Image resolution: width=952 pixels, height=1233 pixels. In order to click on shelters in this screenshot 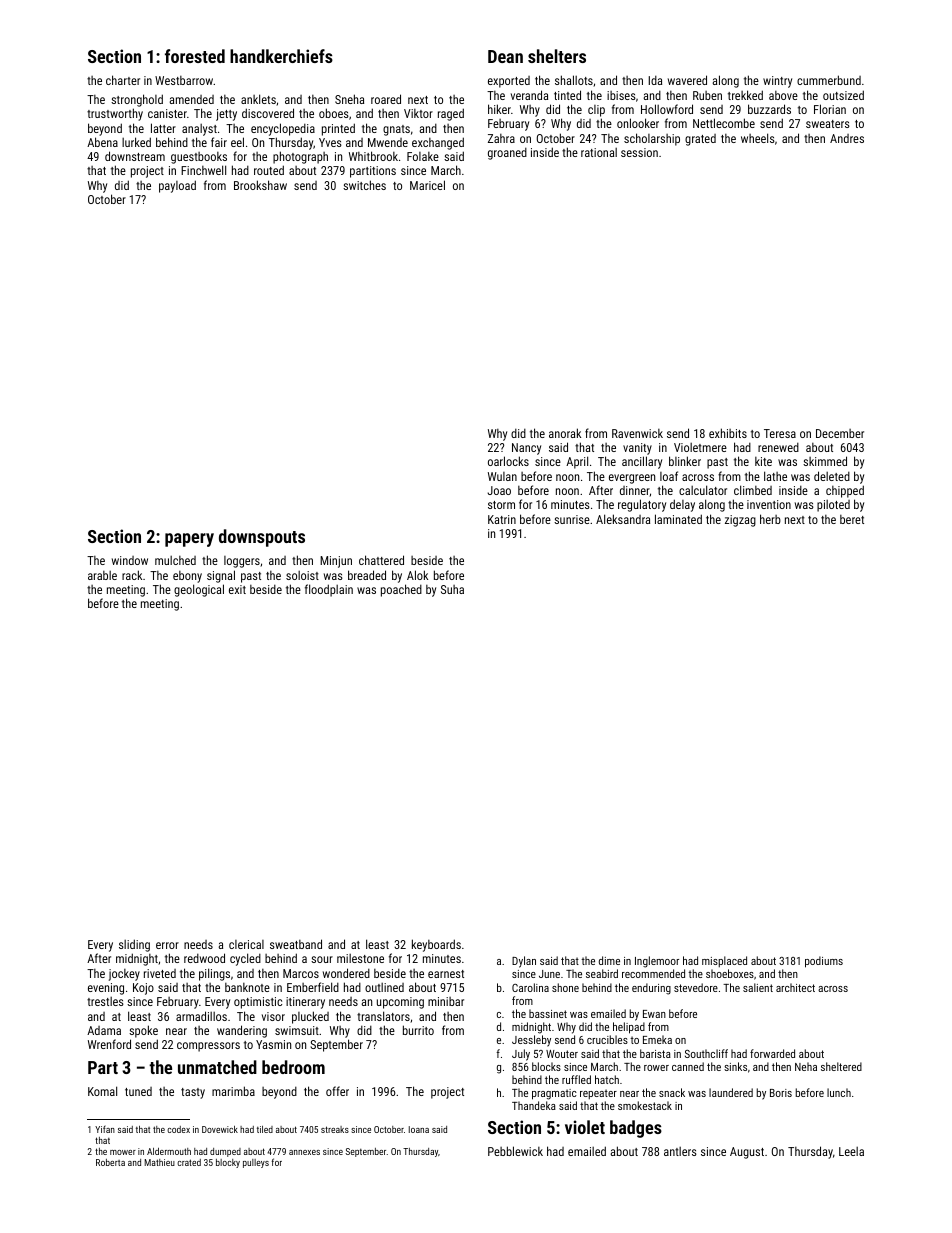, I will do `click(557, 56)`.
